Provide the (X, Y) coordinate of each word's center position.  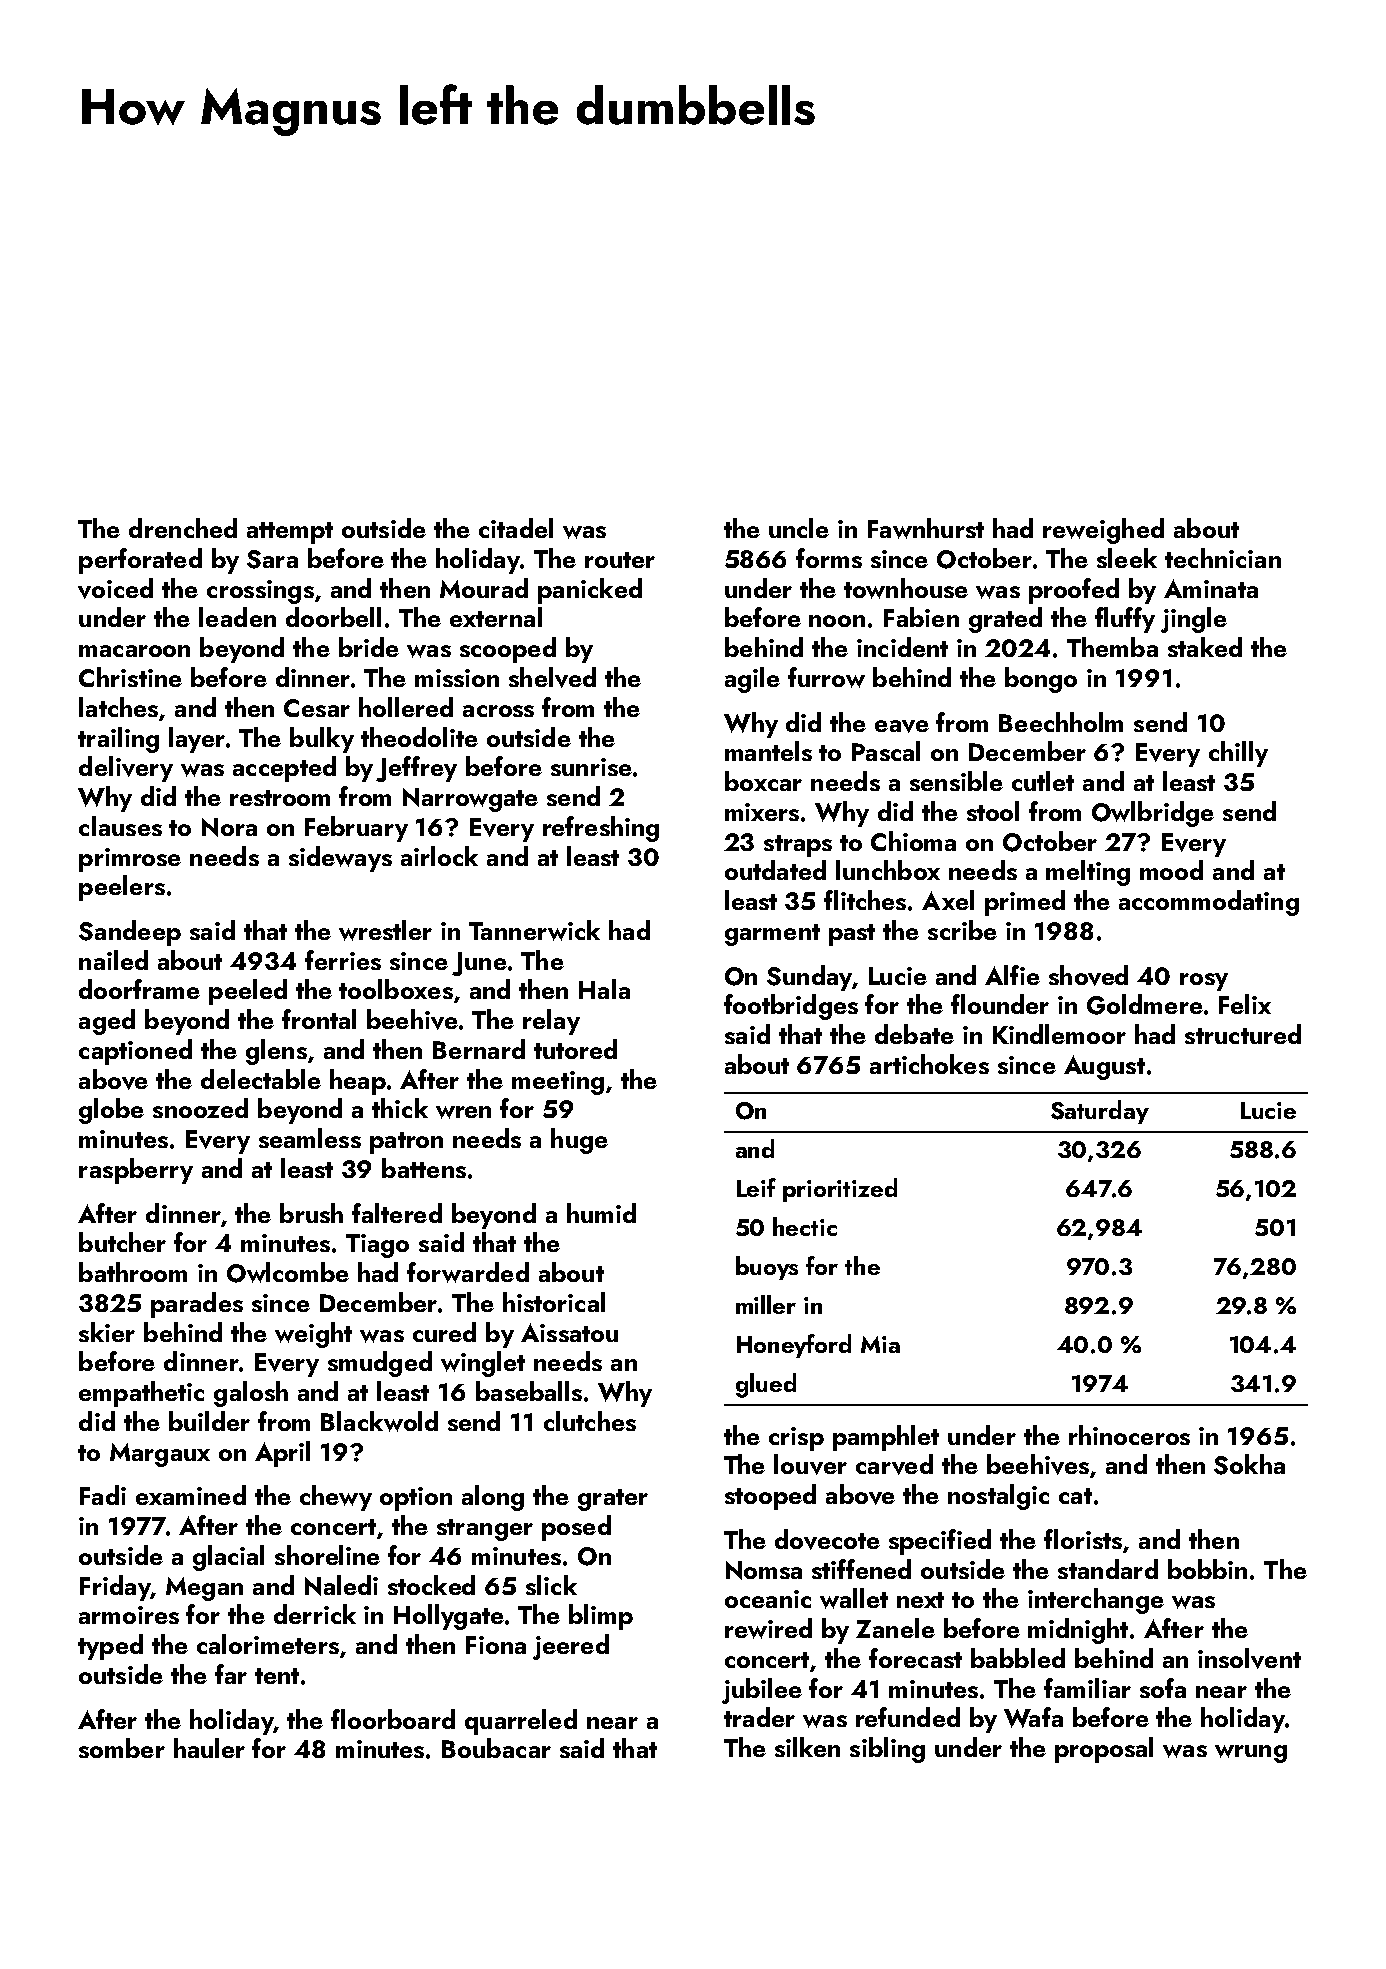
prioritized (840, 1190)
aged (107, 1022)
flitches (865, 900)
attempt (290, 533)
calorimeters (268, 1644)
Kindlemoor (1059, 1034)
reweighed (1103, 531)
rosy (1204, 982)
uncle (799, 528)
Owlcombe (288, 1272)
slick (551, 1585)
